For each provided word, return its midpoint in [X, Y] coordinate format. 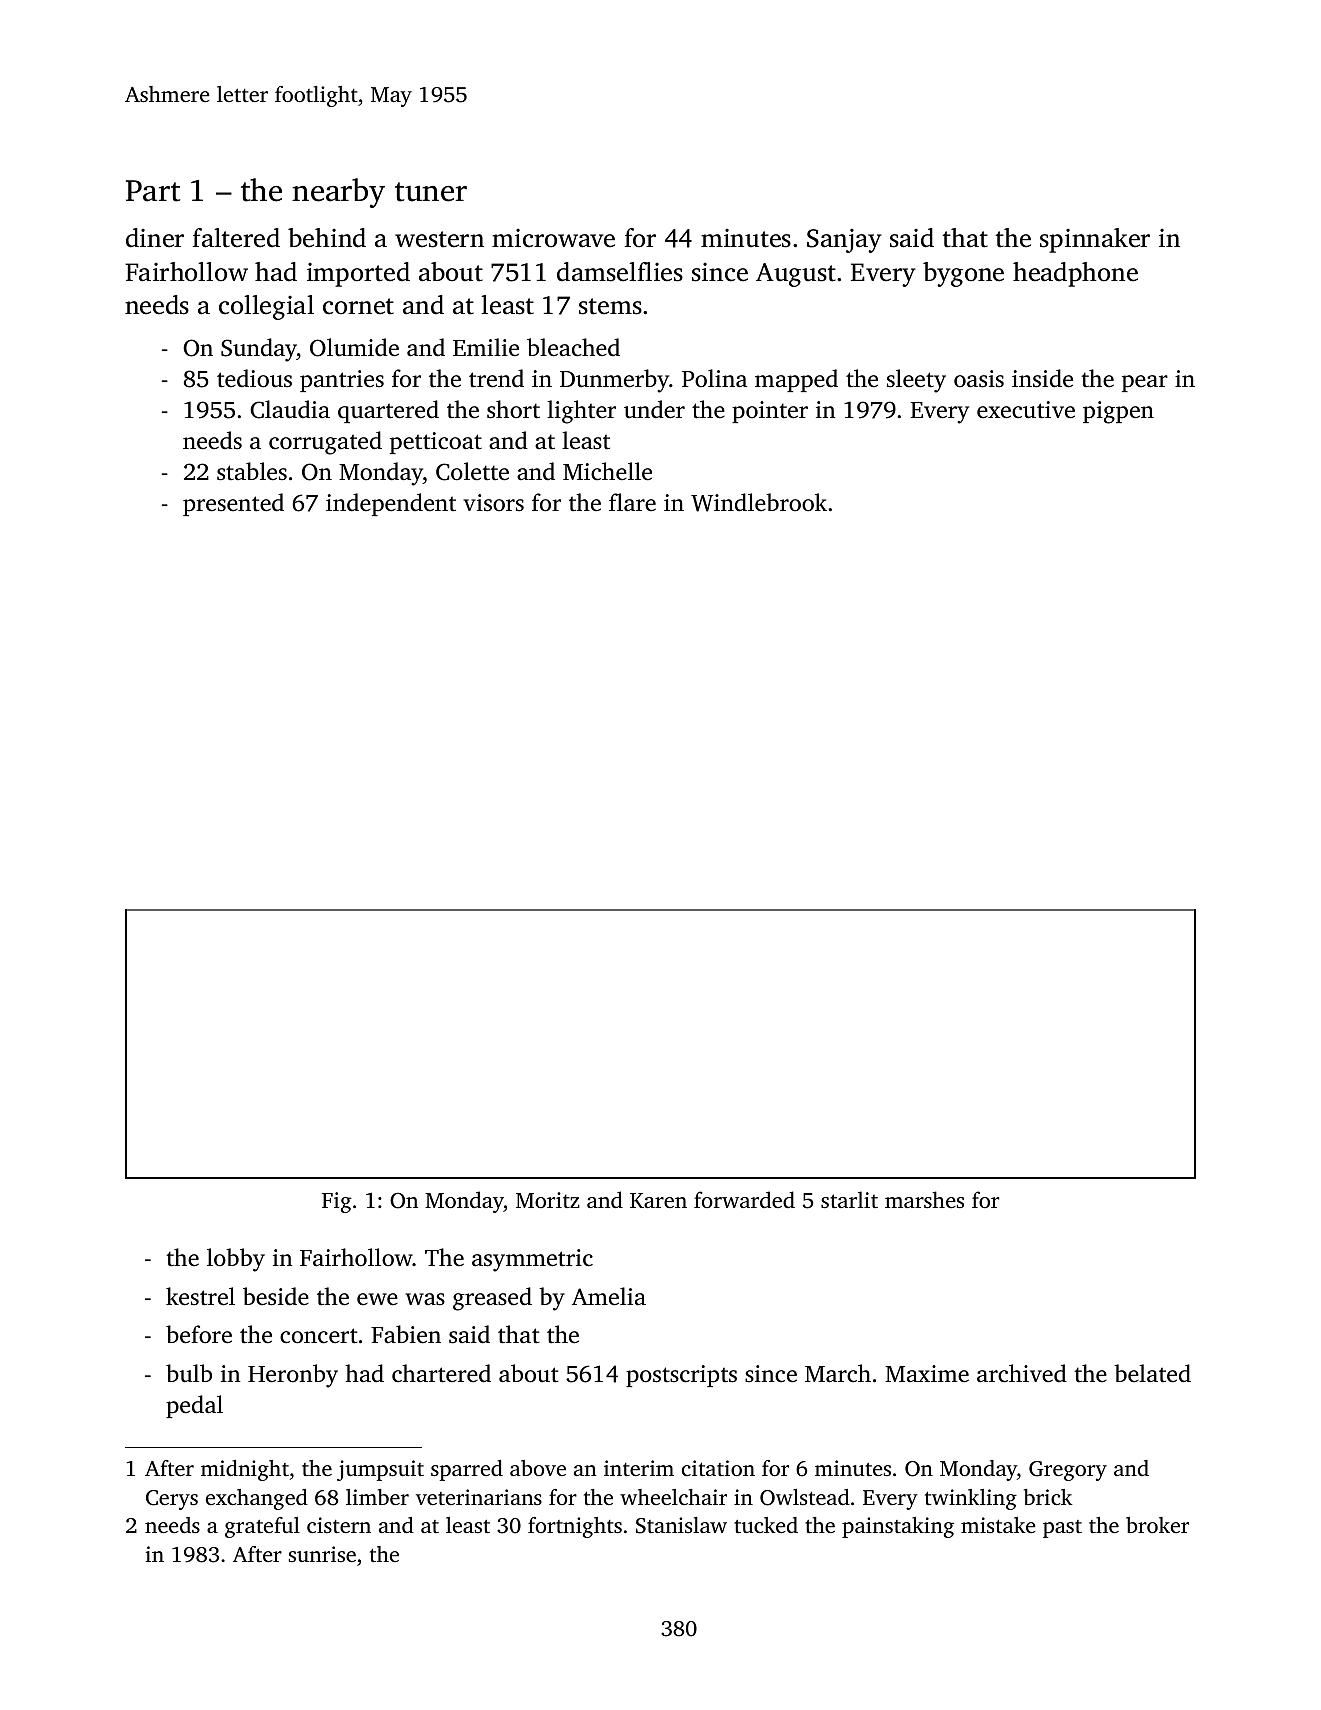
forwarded [744, 1199]
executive [1026, 410]
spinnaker [1095, 240]
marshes [924, 1199]
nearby [338, 193]
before [199, 1334]
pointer [770, 412]
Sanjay [844, 241]
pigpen [1118, 412]
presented [233, 504]
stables [252, 471]
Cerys [172, 1500]
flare [632, 502]
